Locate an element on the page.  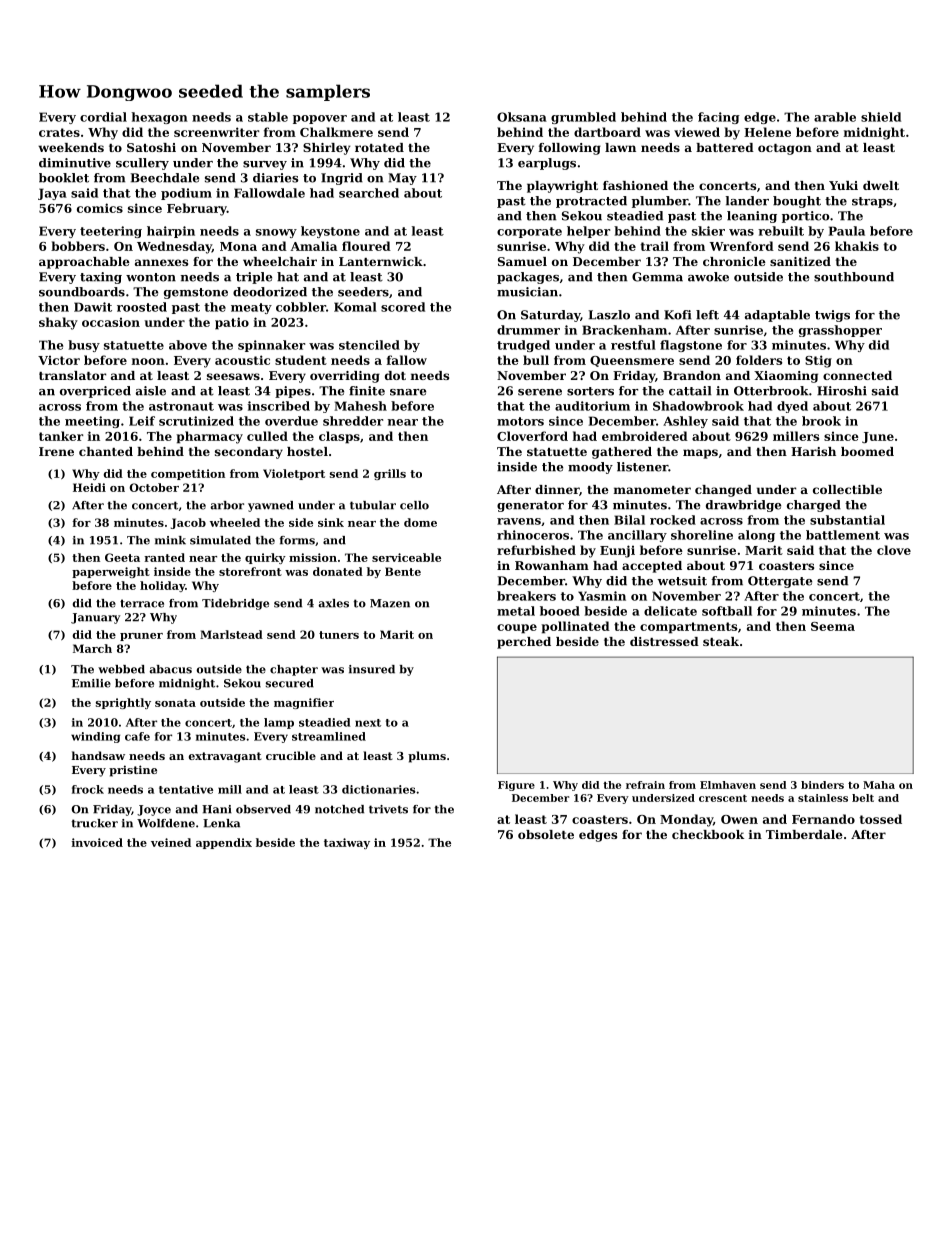
ravens is located at coordinates (519, 521).
